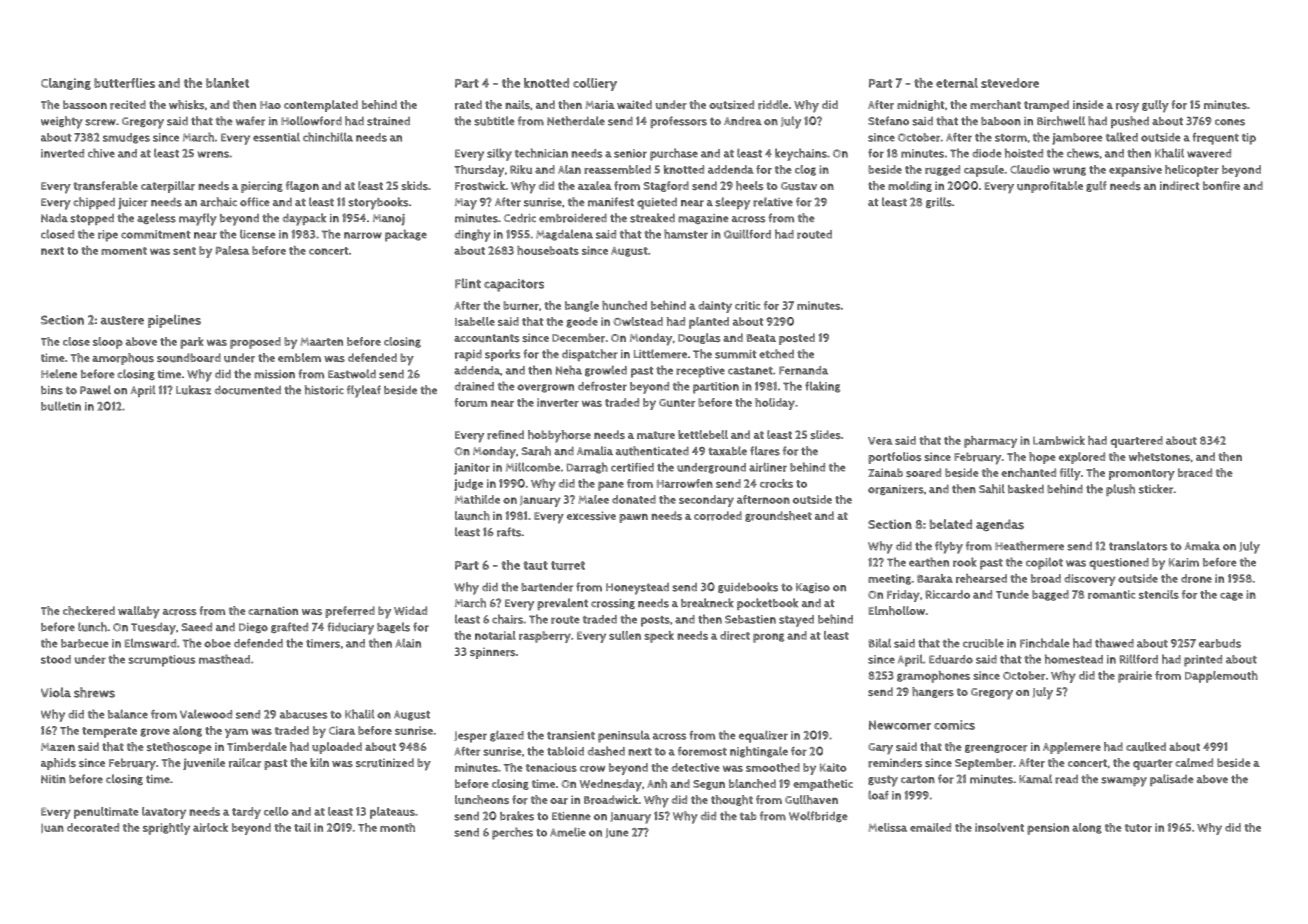 This screenshot has height=924, width=1308. What do you see at coordinates (61, 406) in the screenshot?
I see `bulletin` at bounding box center [61, 406].
